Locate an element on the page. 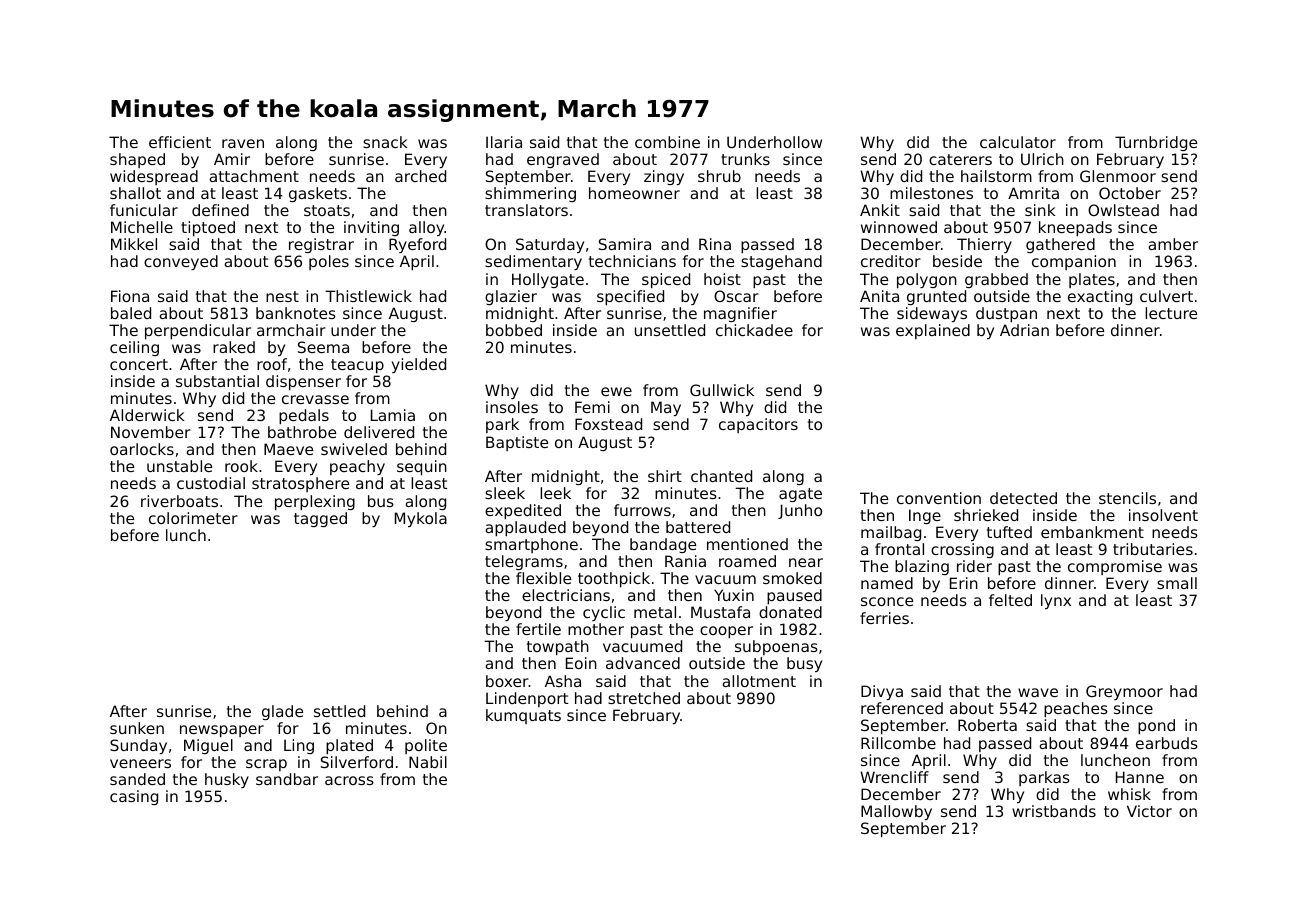  Victor is located at coordinates (1149, 811).
